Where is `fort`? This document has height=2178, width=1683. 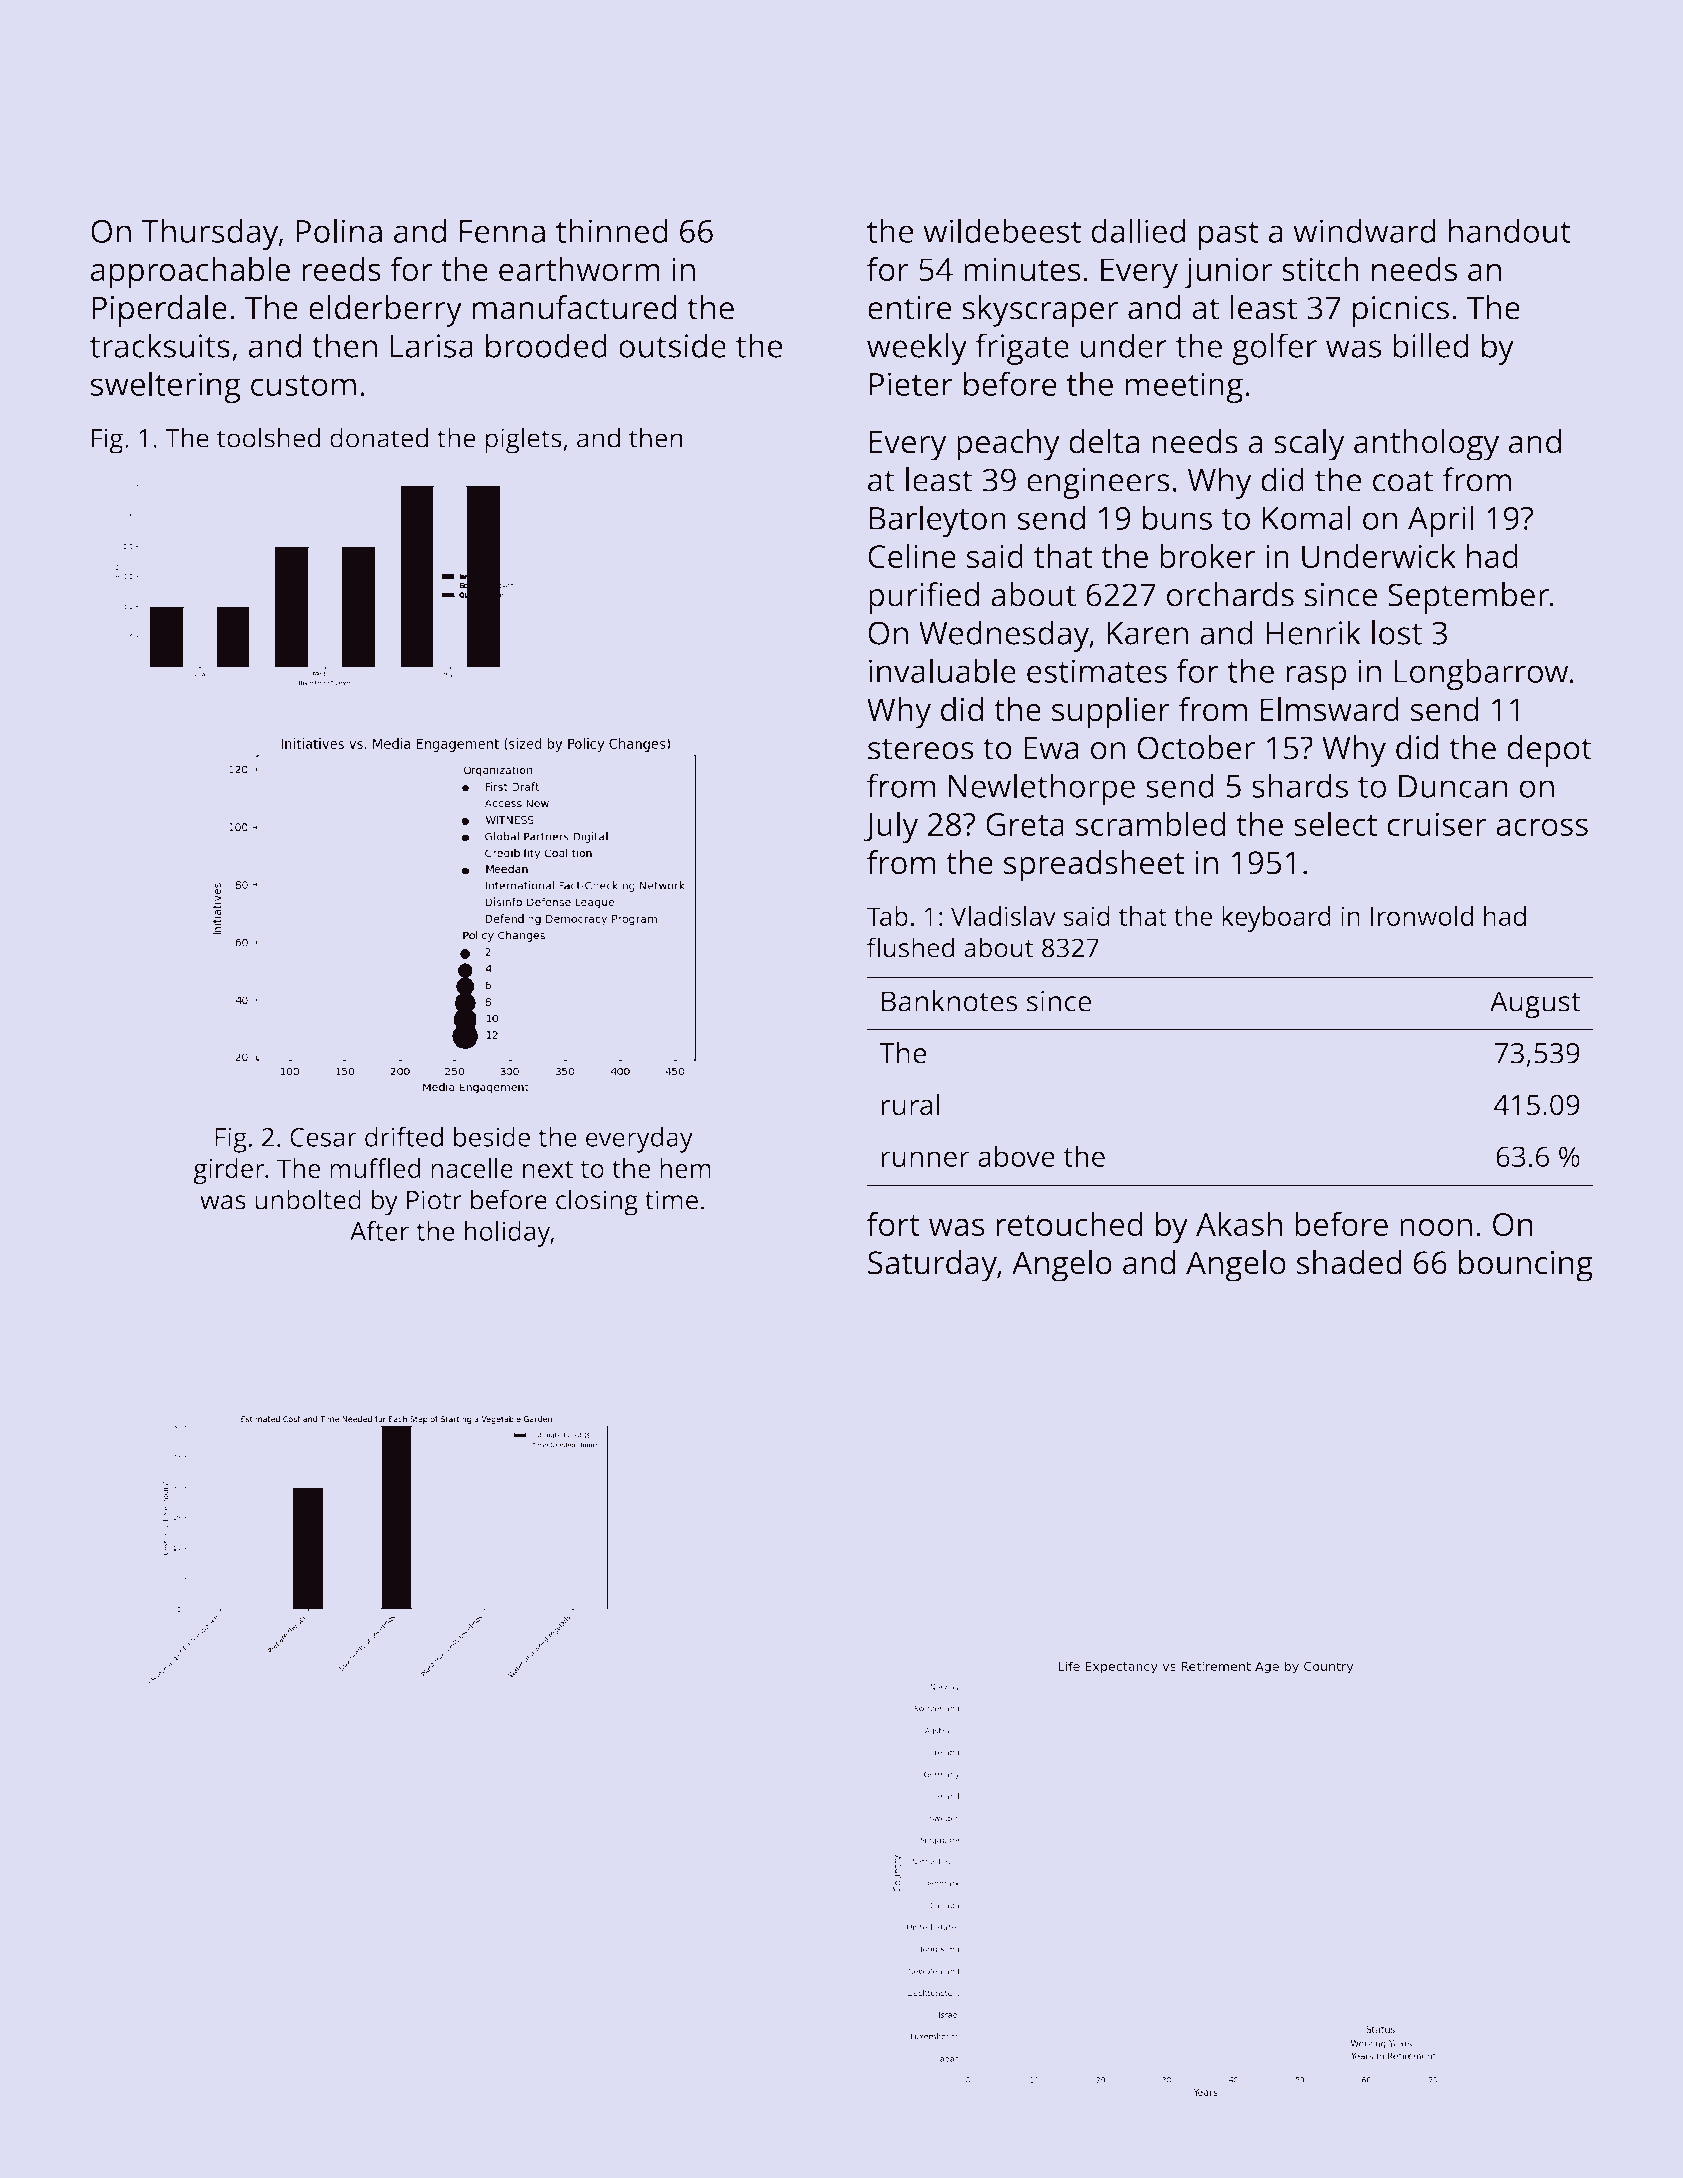
fort is located at coordinates (893, 1223).
